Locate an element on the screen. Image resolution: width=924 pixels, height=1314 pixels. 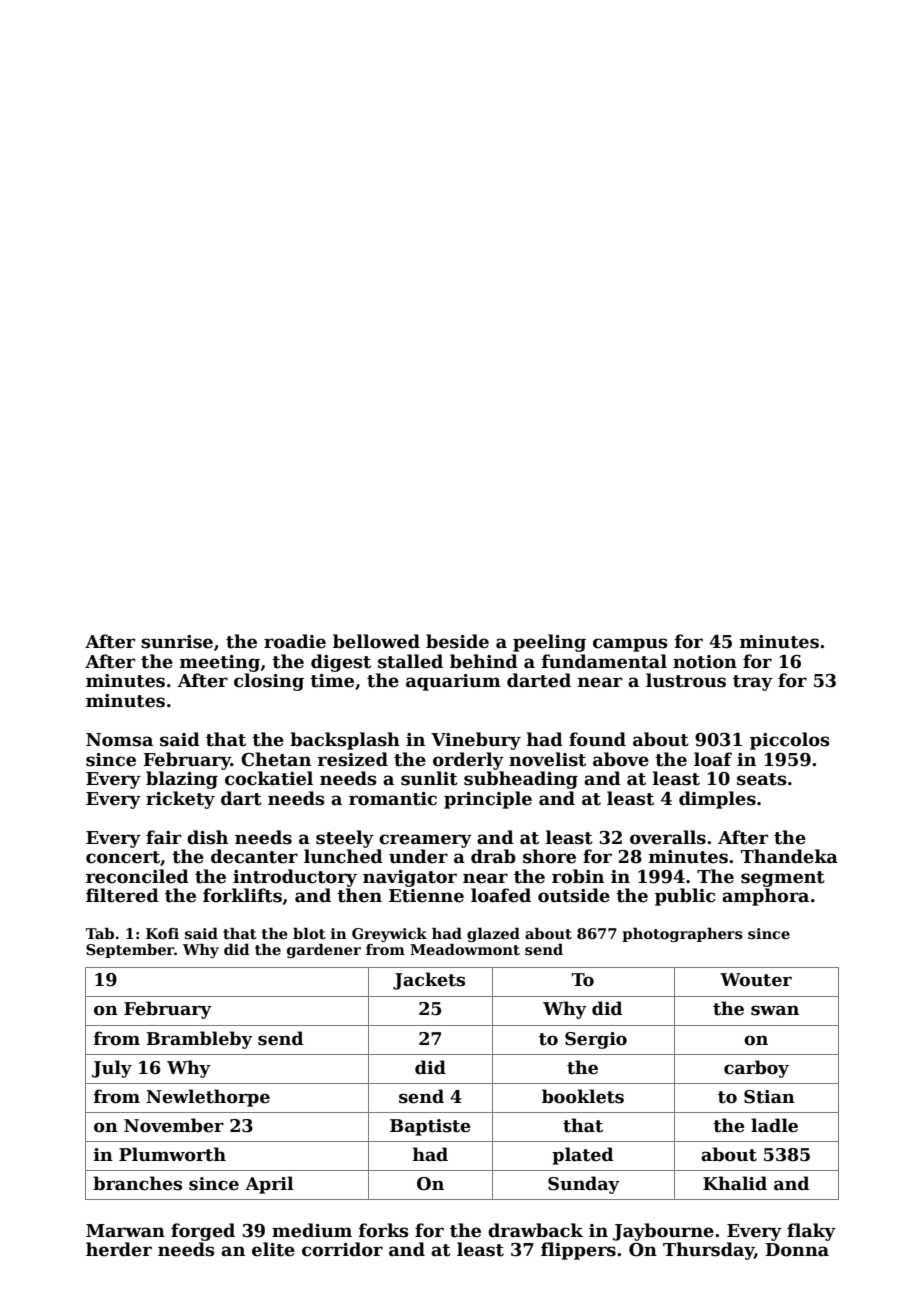
roadie is located at coordinates (295, 641).
